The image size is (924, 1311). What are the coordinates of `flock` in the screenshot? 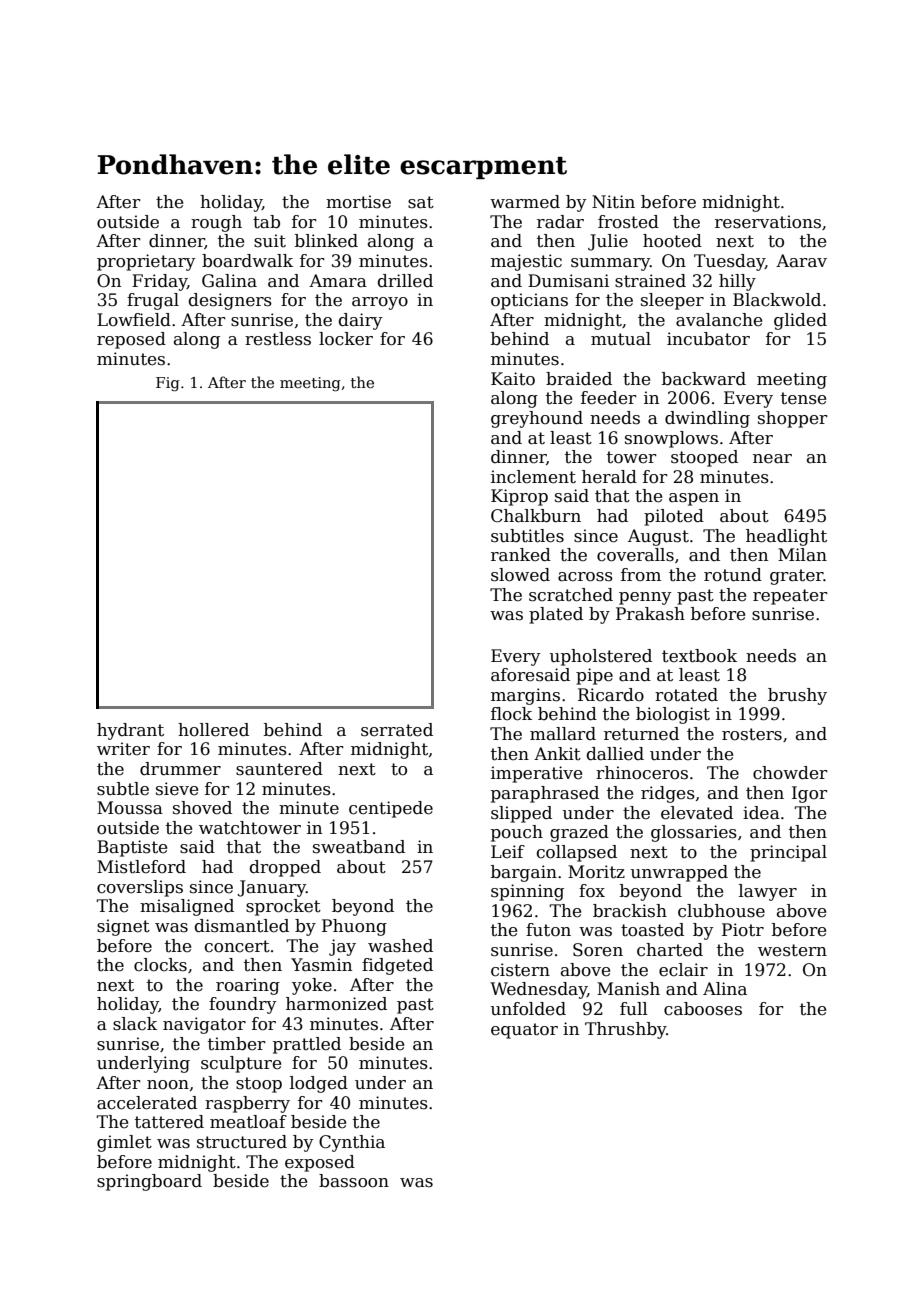 It's located at (511, 714).
